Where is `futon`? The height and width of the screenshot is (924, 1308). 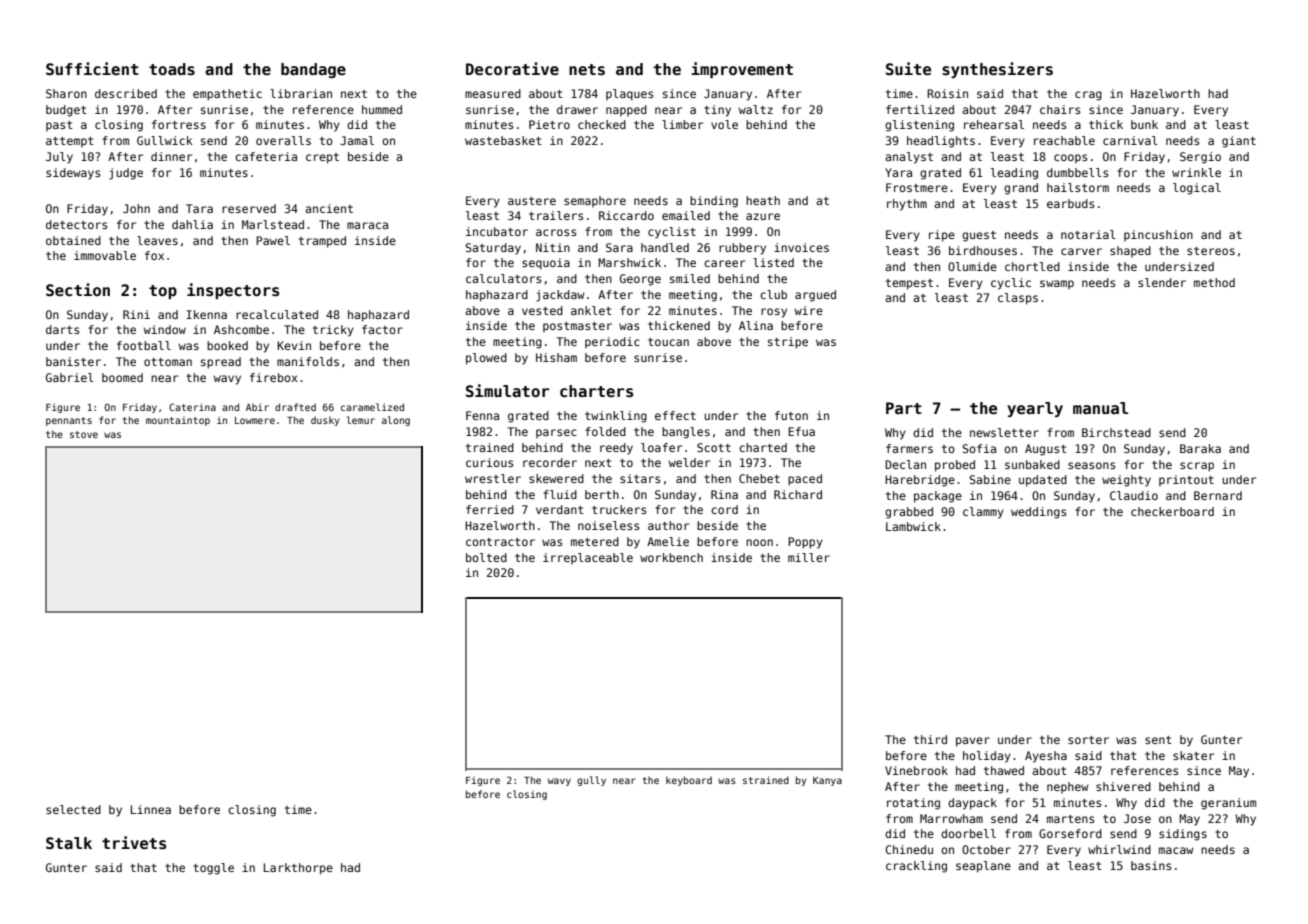
futon is located at coordinates (791, 415).
